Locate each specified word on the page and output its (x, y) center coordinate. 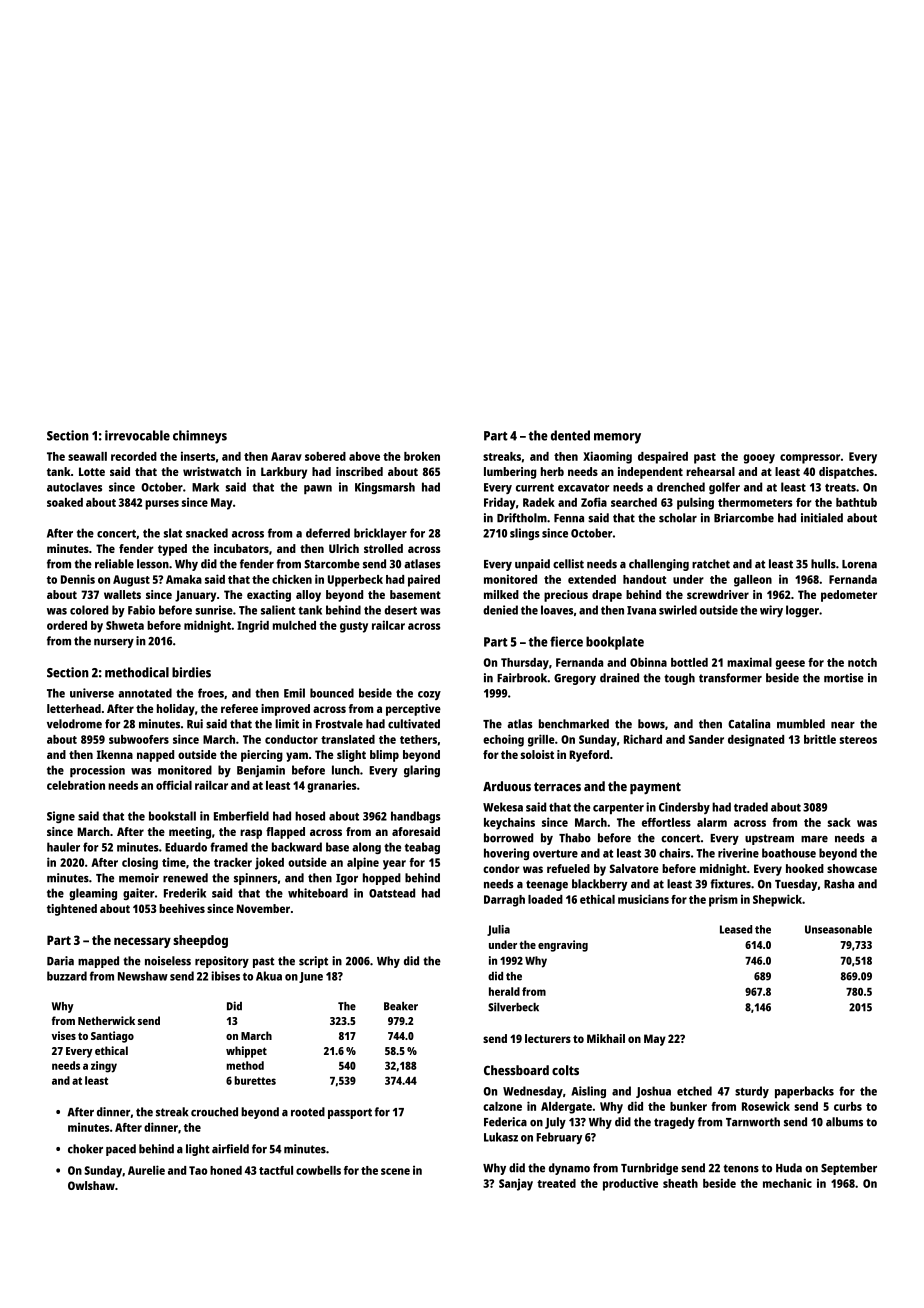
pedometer (849, 596)
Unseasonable (838, 929)
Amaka (184, 579)
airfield (230, 1149)
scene (395, 1171)
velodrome (74, 724)
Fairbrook (522, 678)
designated (756, 740)
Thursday (525, 664)
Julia (498, 930)
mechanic (787, 1183)
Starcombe (332, 564)
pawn (318, 489)
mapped (98, 962)
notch (862, 662)
